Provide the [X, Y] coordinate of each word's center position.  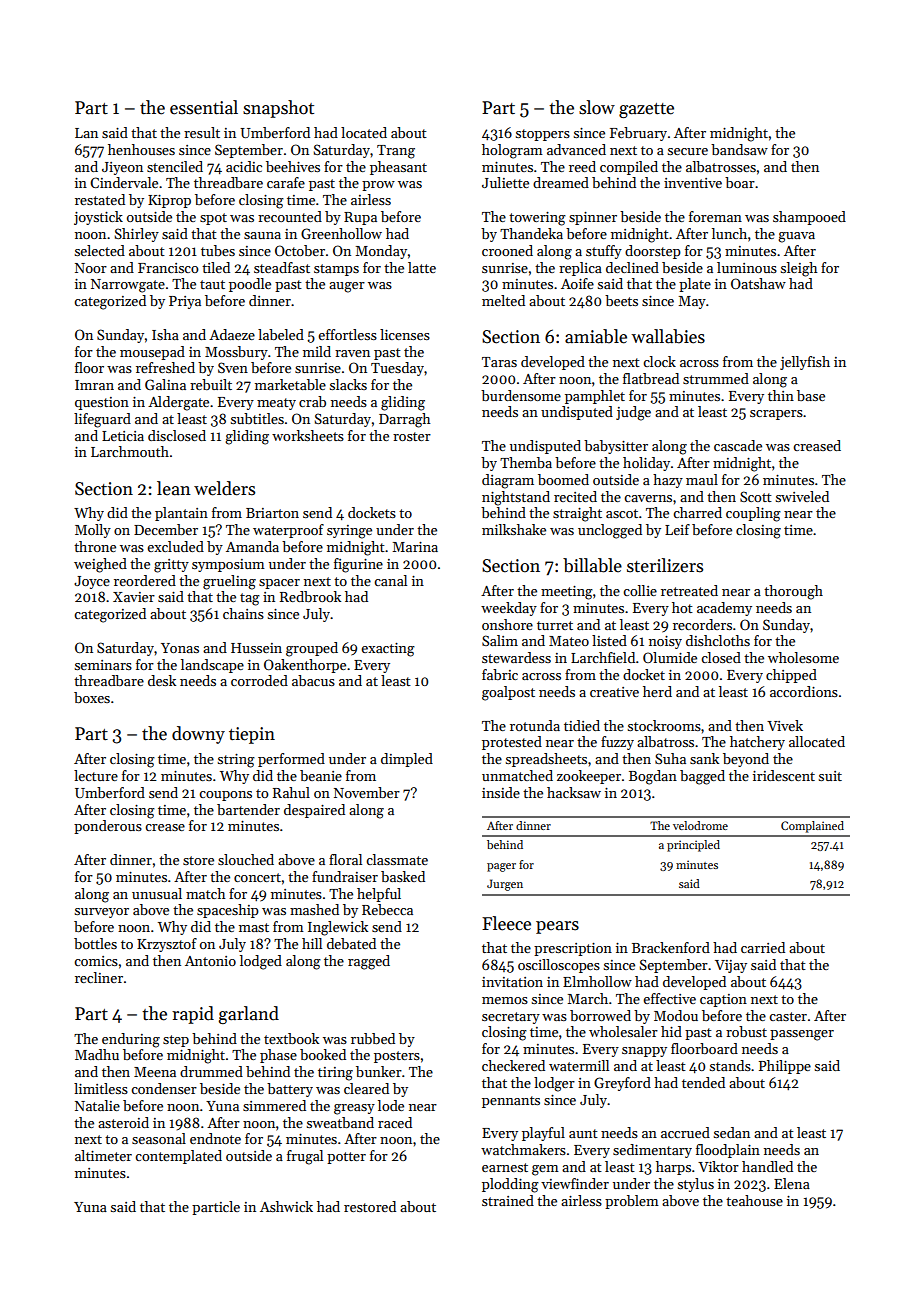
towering [537, 219]
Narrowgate [128, 286]
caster [788, 1016]
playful [543, 1134]
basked [403, 876]
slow [597, 107]
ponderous [108, 827]
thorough [793, 592]
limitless [101, 1088]
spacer [279, 584]
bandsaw [739, 149]
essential [204, 107]
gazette [646, 110]
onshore [507, 624]
